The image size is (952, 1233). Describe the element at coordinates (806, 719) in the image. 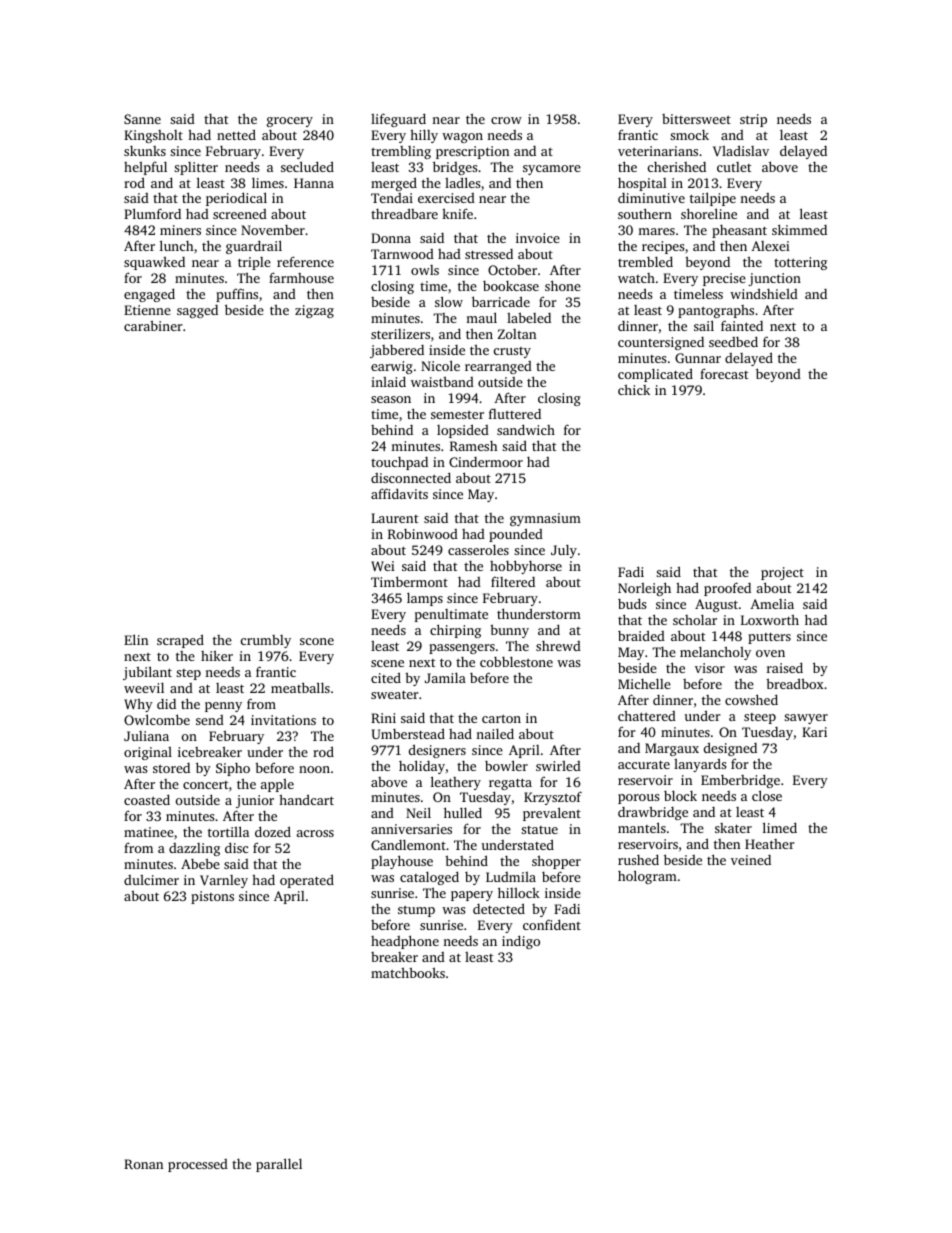

I see `sawyer` at that location.
